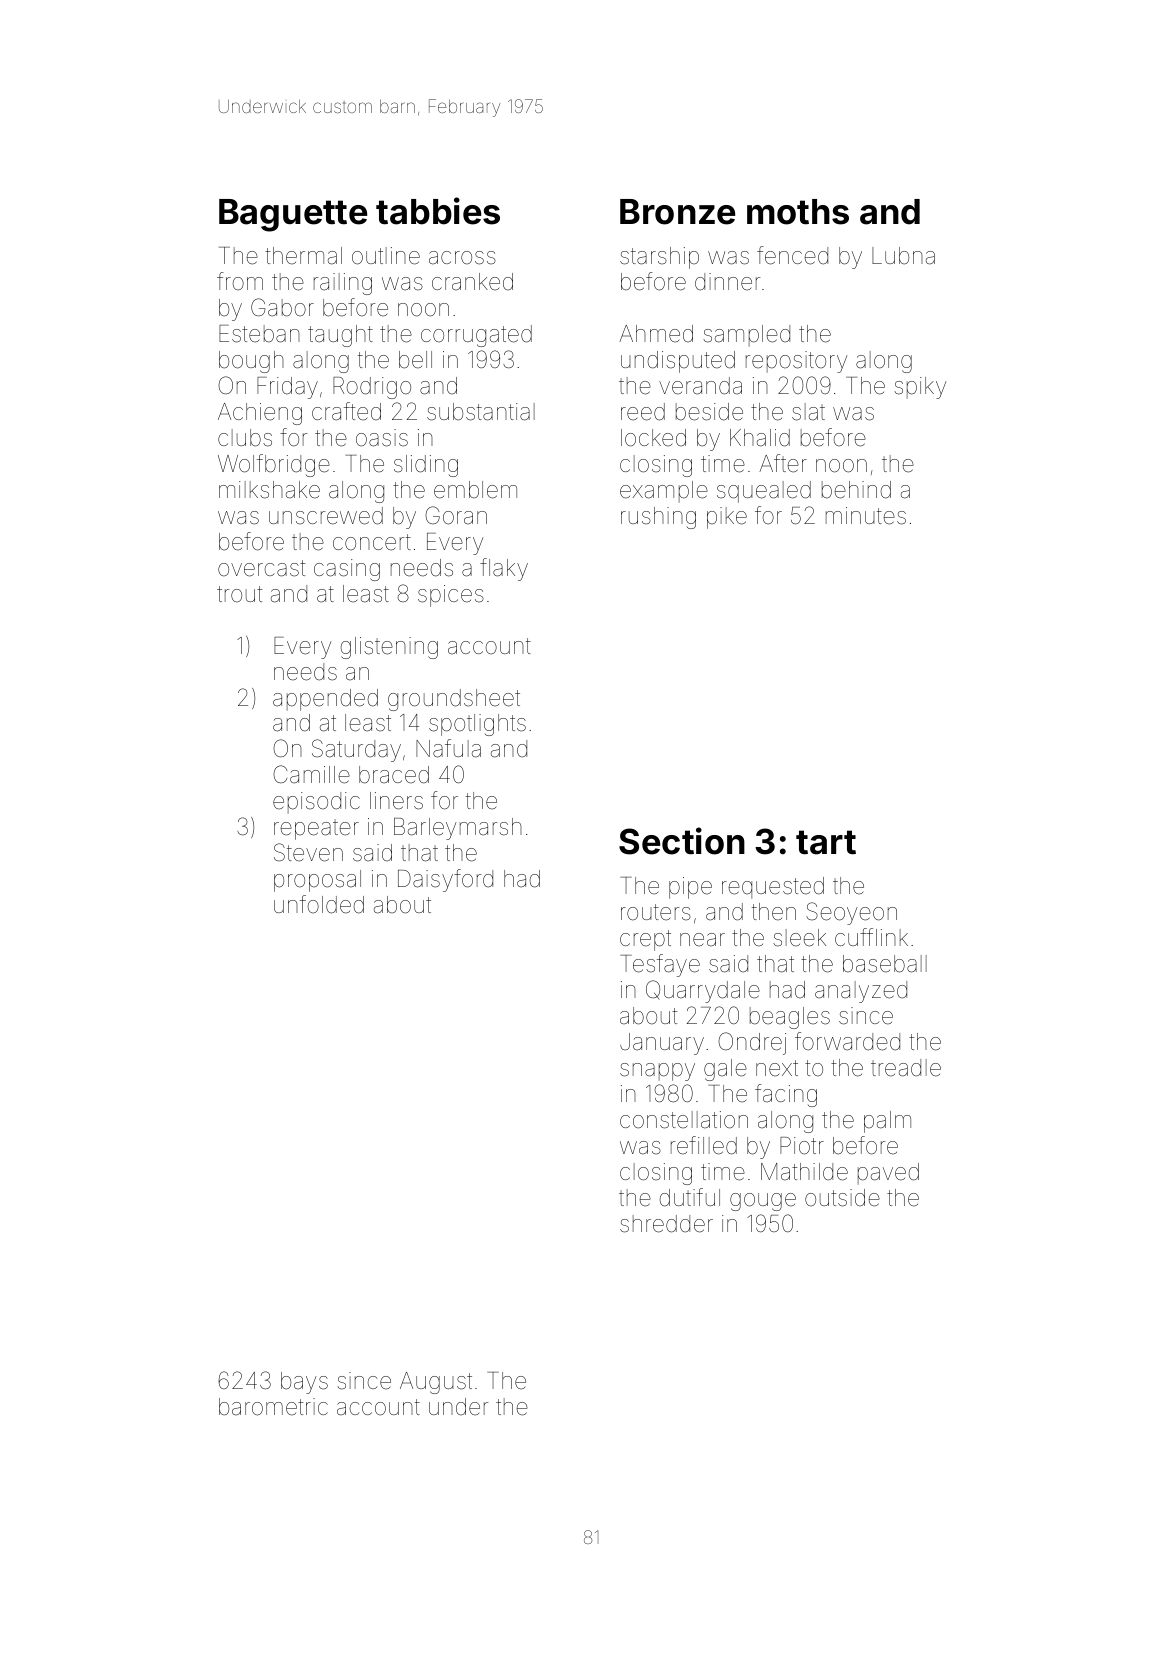  Describe the element at coordinates (304, 1383) in the image. I see `bays` at that location.
